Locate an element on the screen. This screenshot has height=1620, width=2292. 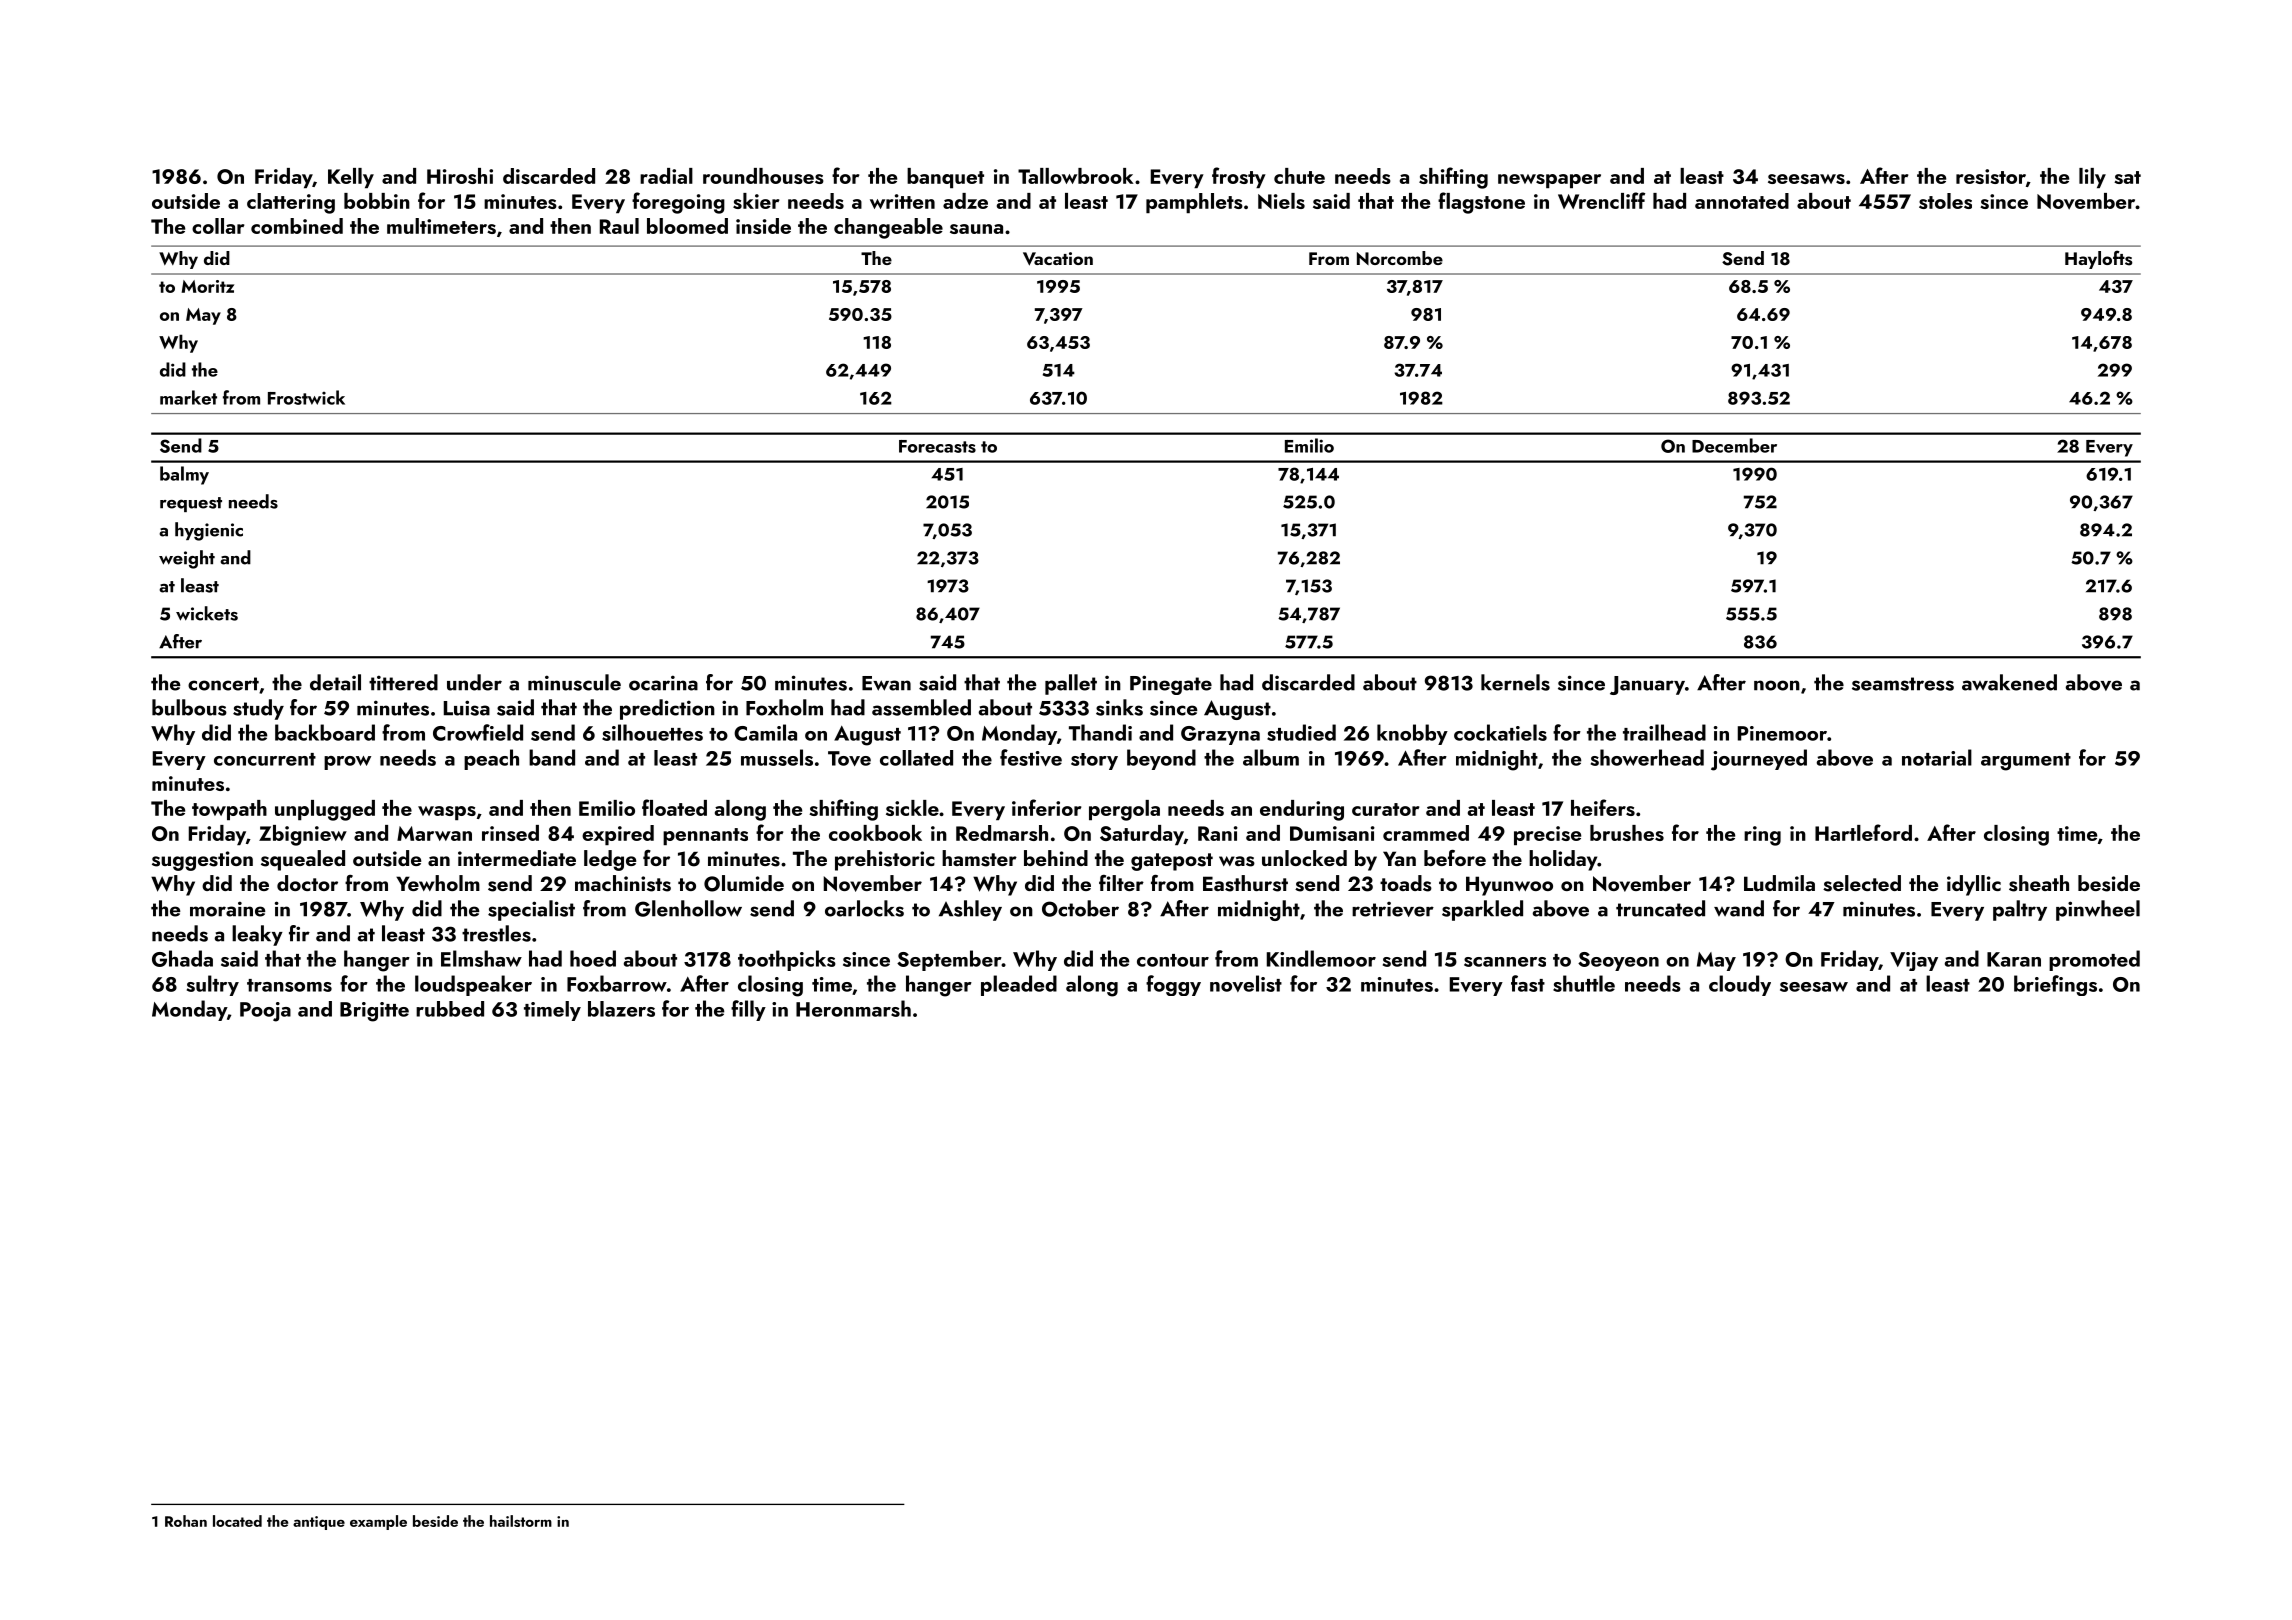
resistor is located at coordinates (1991, 176).
